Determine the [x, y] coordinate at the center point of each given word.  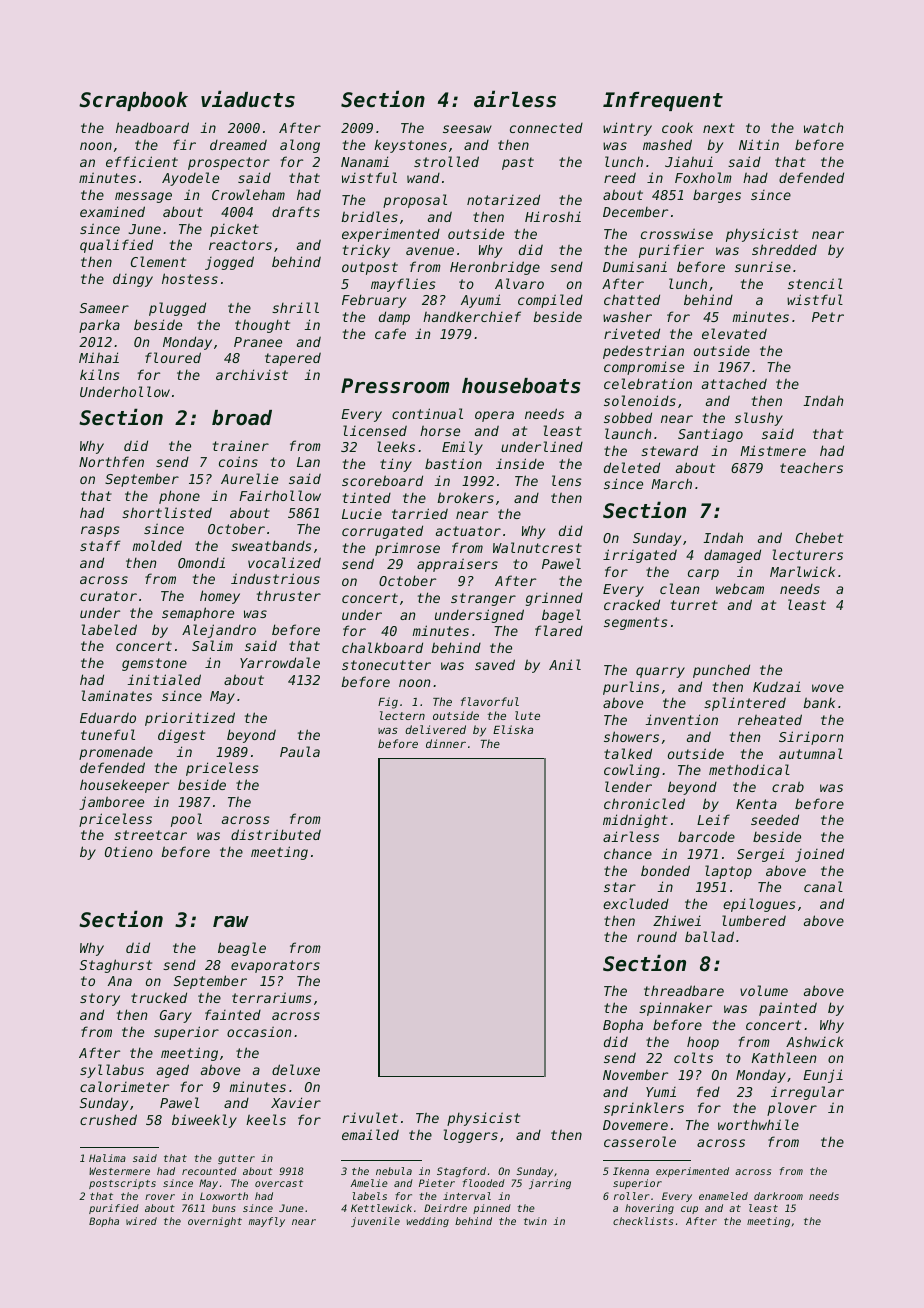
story [100, 999]
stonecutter [386, 665]
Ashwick [815, 1041]
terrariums [272, 997]
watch [823, 127]
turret [694, 605]
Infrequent [663, 101]
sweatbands [271, 545]
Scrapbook [133, 101]
